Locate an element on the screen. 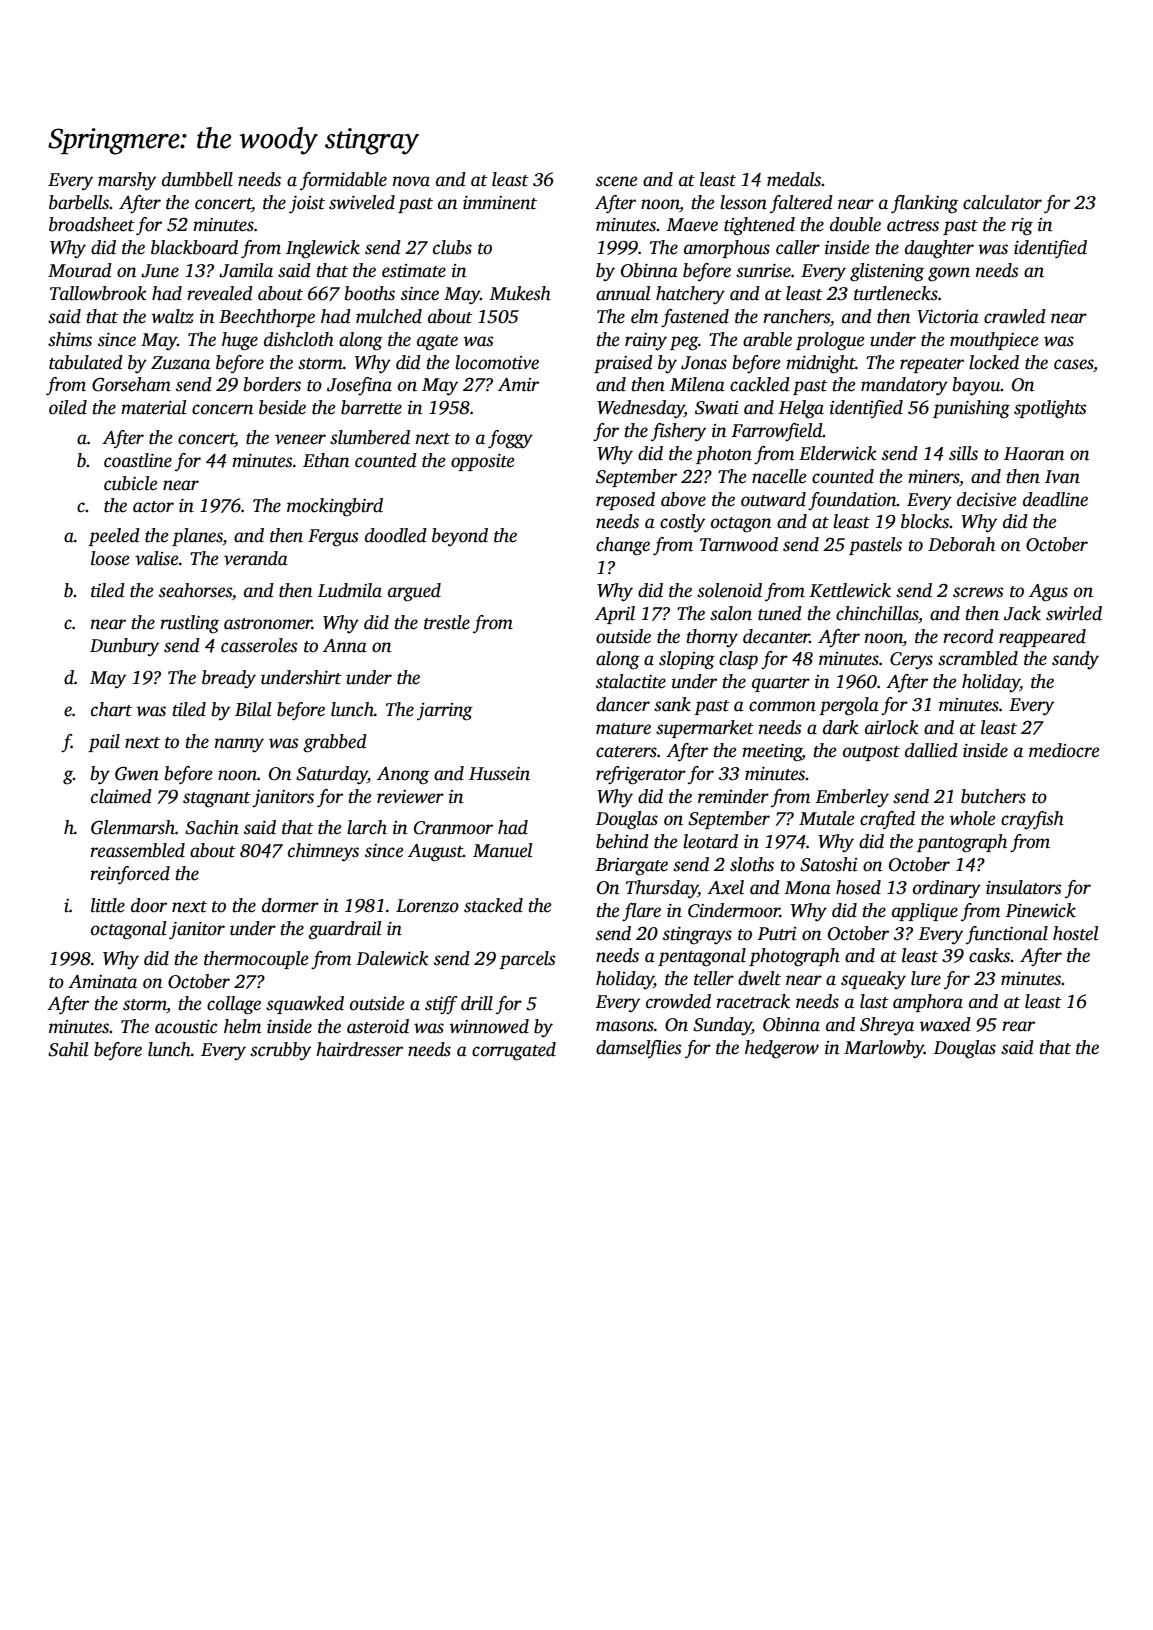 The image size is (1153, 1630). Haoran is located at coordinates (1034, 454).
